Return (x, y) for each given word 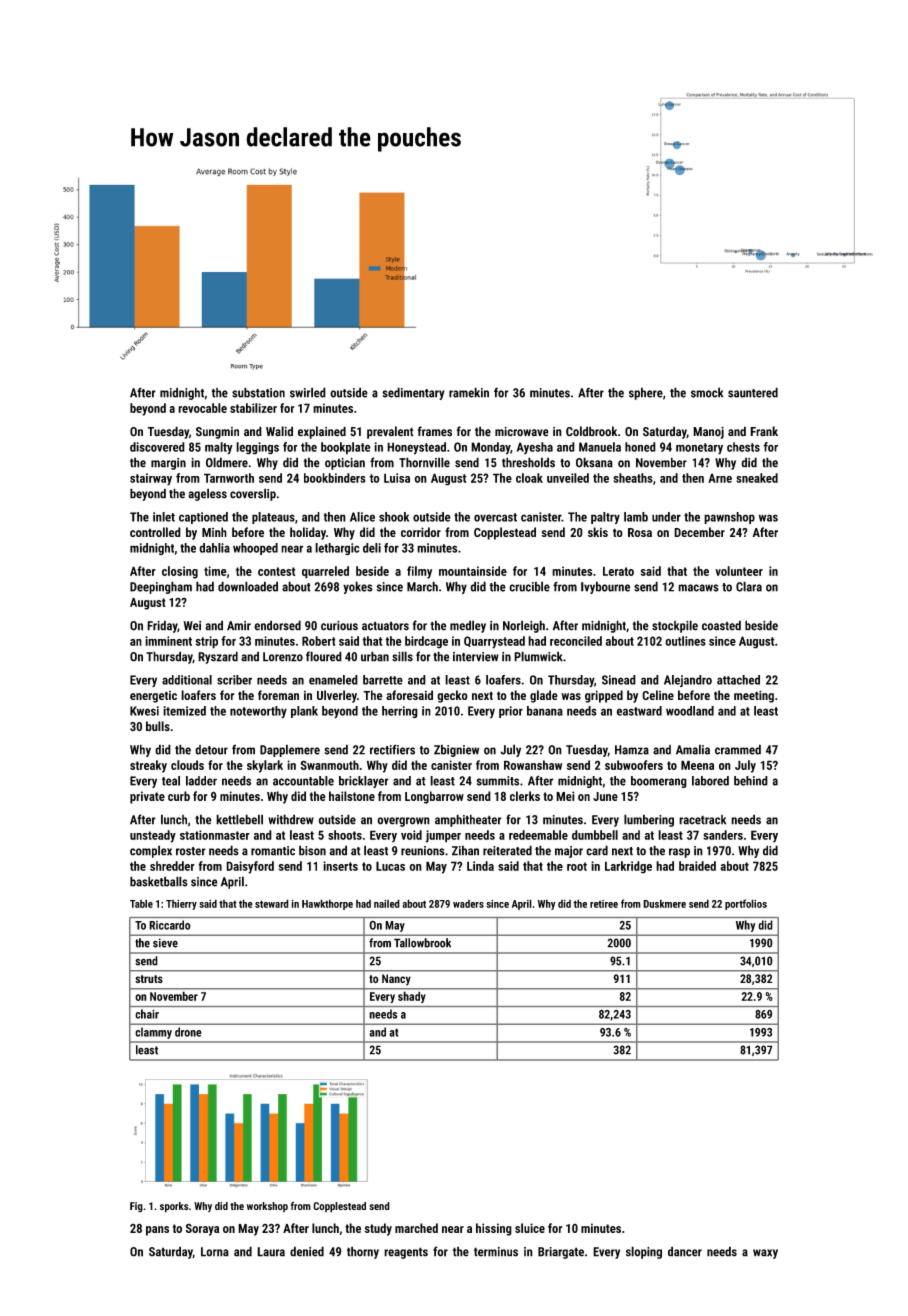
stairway (151, 479)
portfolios (746, 904)
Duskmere (664, 903)
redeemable (538, 835)
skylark (265, 766)
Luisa (397, 478)
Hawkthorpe (327, 904)
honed (640, 447)
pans (157, 1231)
